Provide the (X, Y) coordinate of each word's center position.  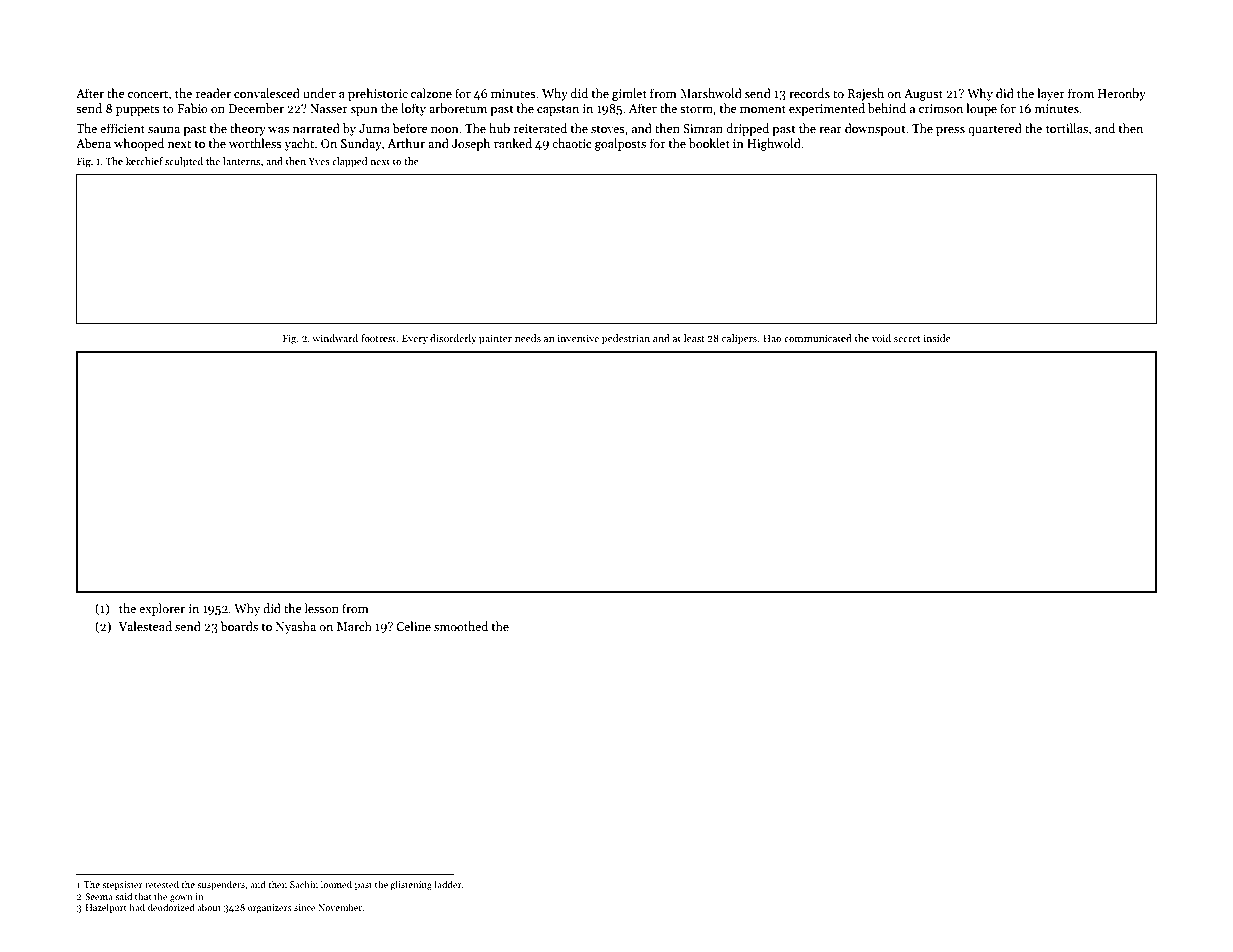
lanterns (241, 161)
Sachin (304, 884)
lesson (322, 608)
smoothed (461, 626)
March (354, 626)
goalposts (620, 144)
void (881, 338)
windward (335, 338)
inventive (578, 338)
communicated (818, 338)
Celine (413, 626)
